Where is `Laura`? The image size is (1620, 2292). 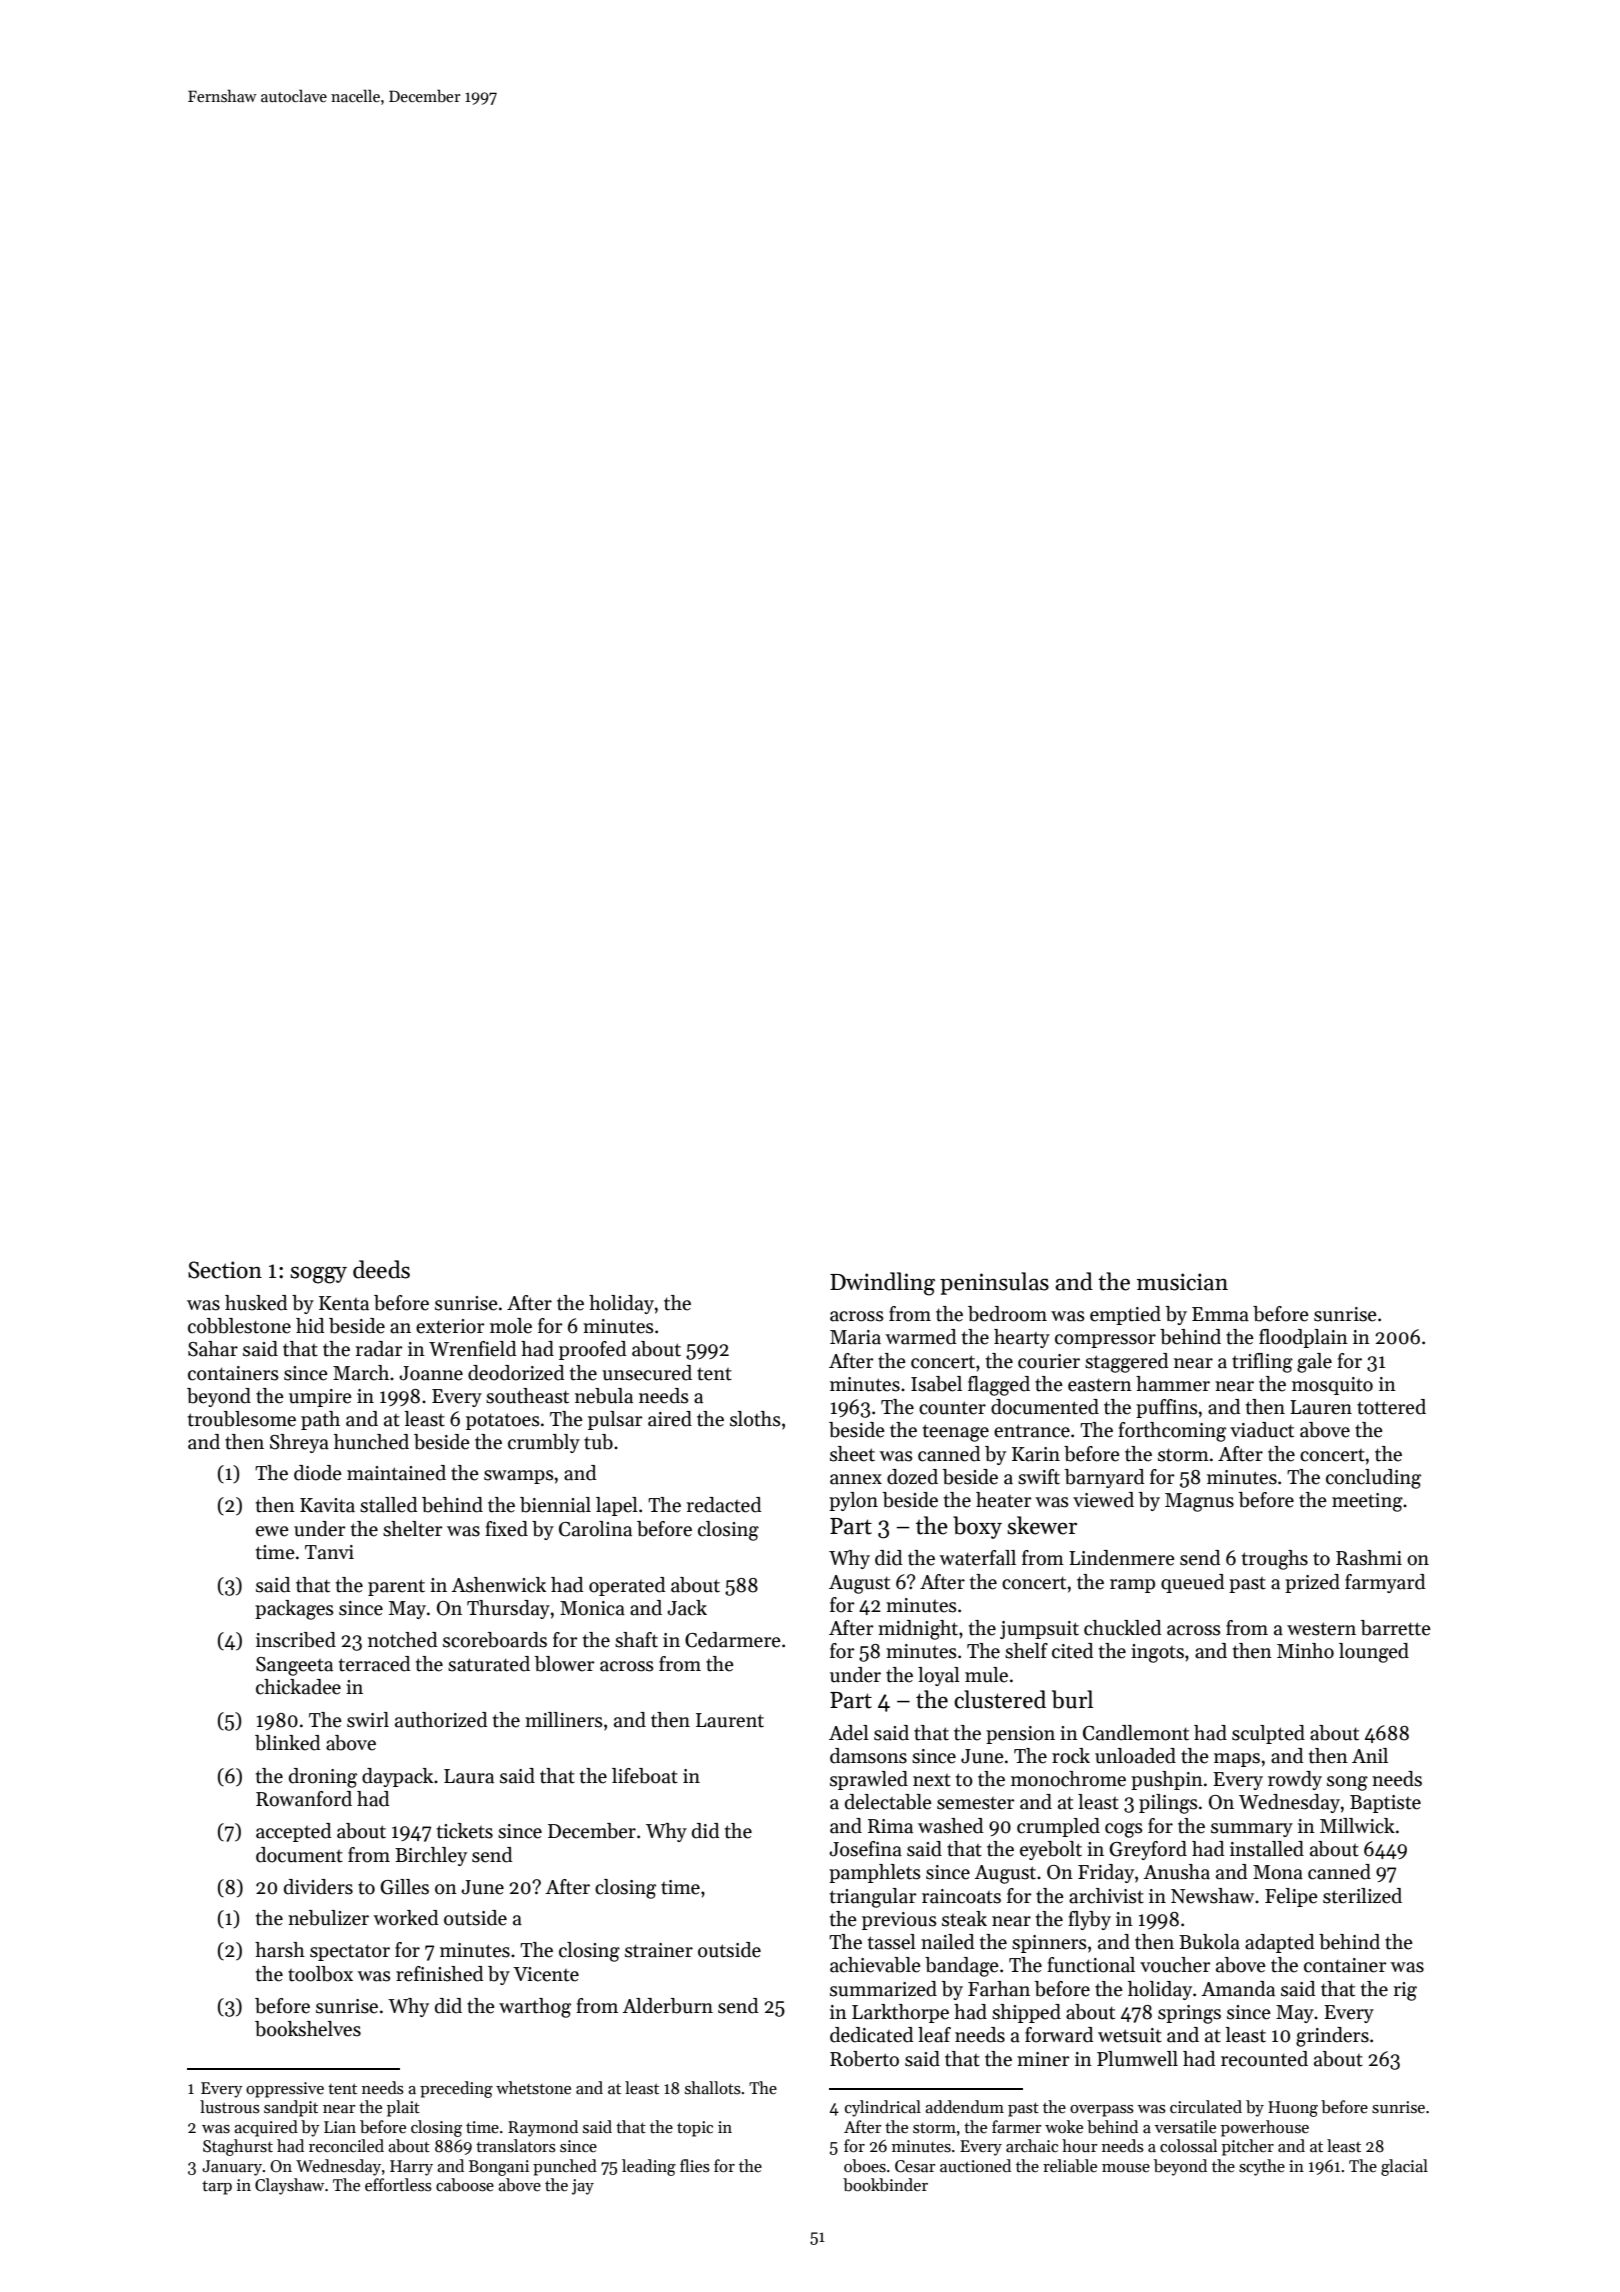 Laura is located at coordinates (469, 1776).
